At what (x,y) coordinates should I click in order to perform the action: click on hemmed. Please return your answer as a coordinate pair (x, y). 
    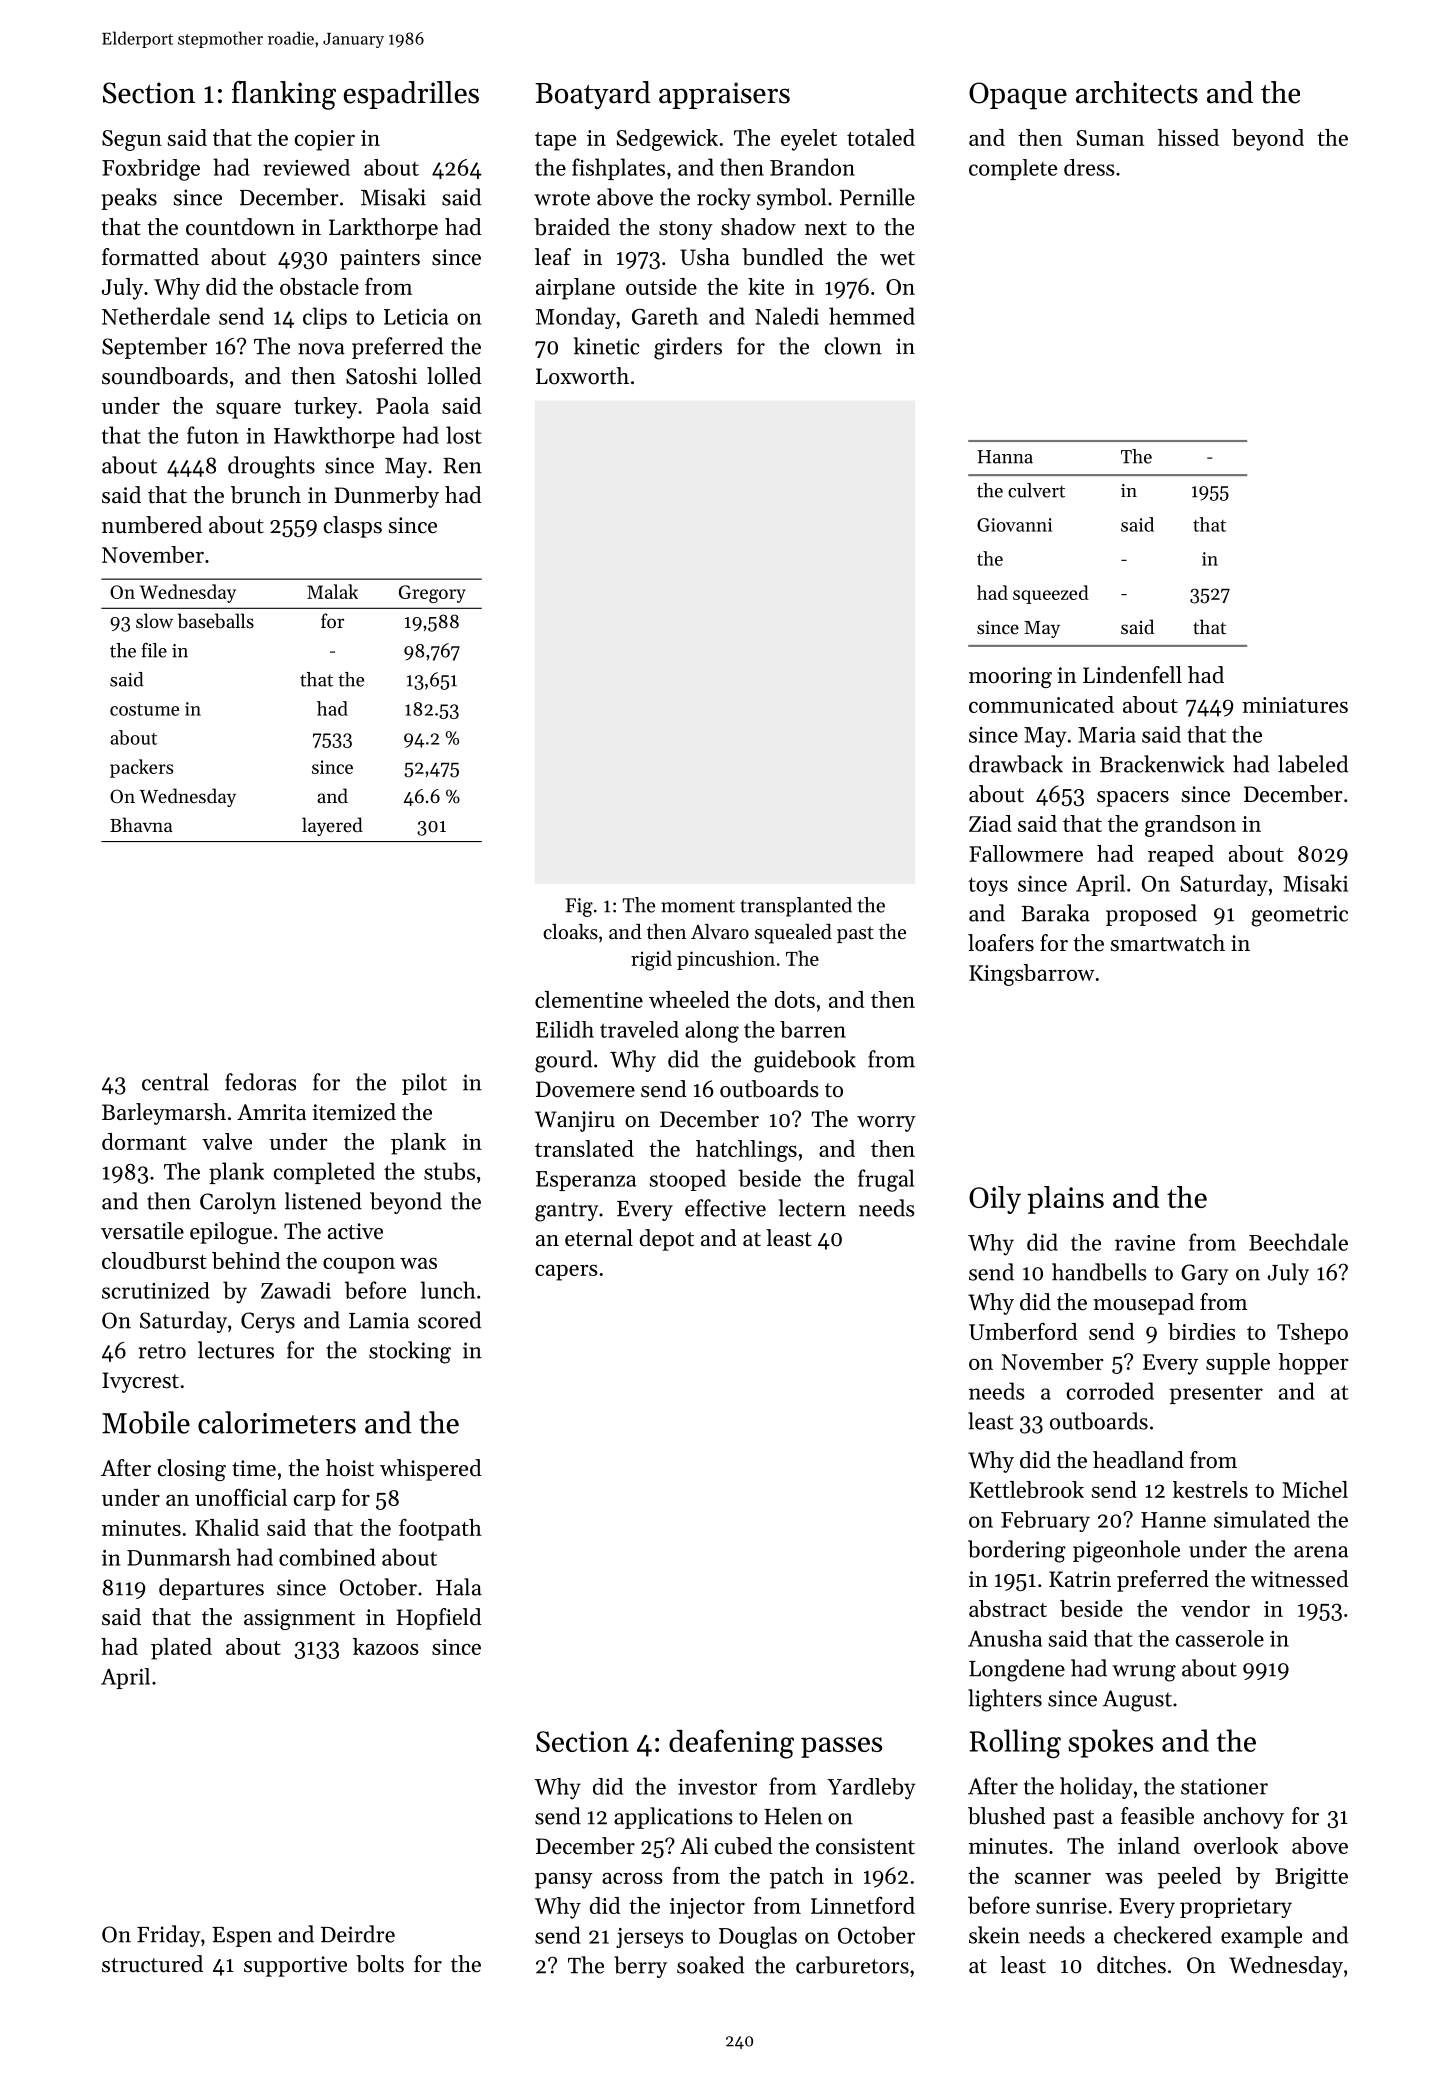
    Looking at the image, I should click on (872, 316).
